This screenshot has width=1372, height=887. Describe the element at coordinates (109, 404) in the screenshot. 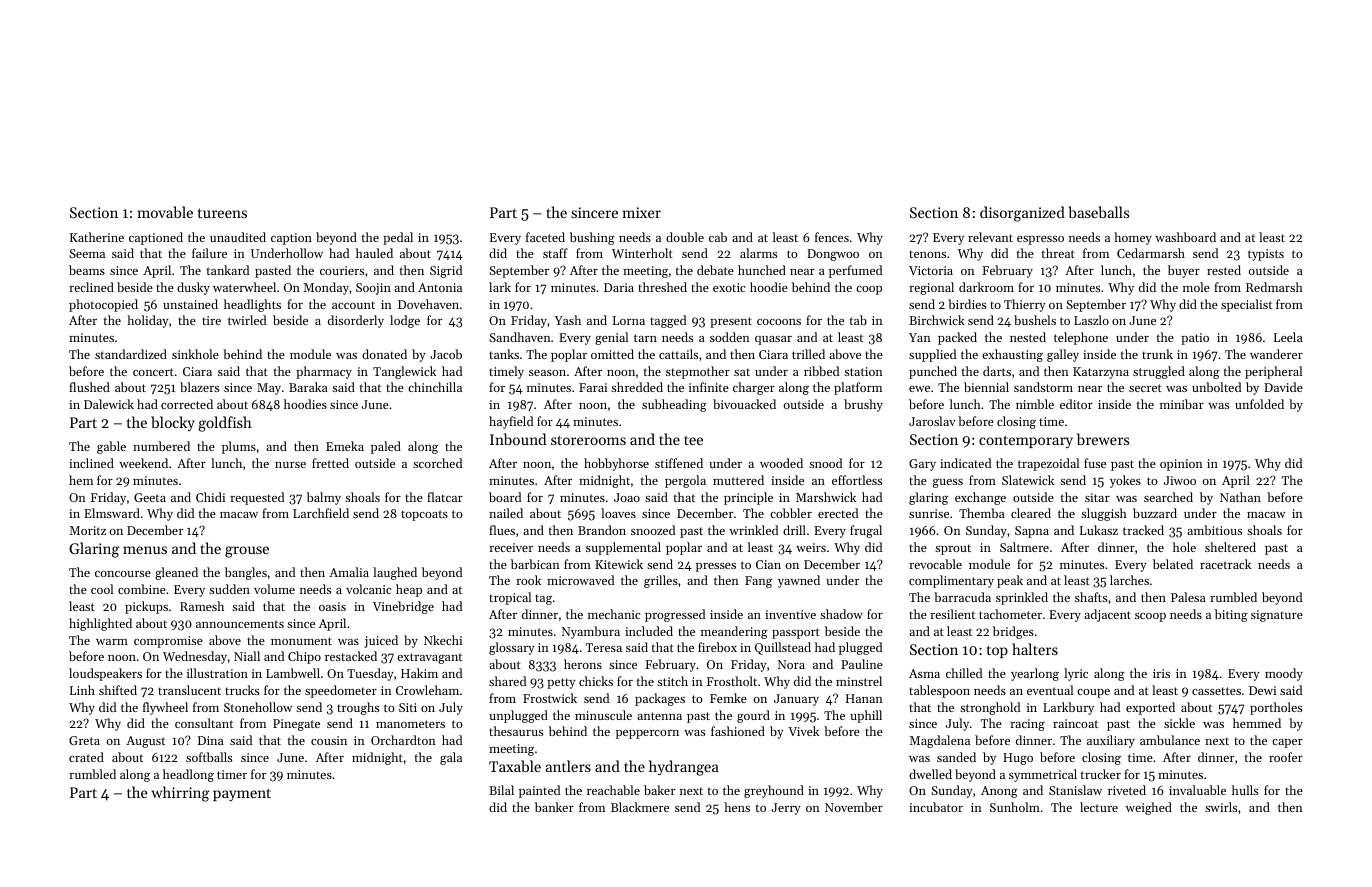

I see `Dalewick` at that location.
